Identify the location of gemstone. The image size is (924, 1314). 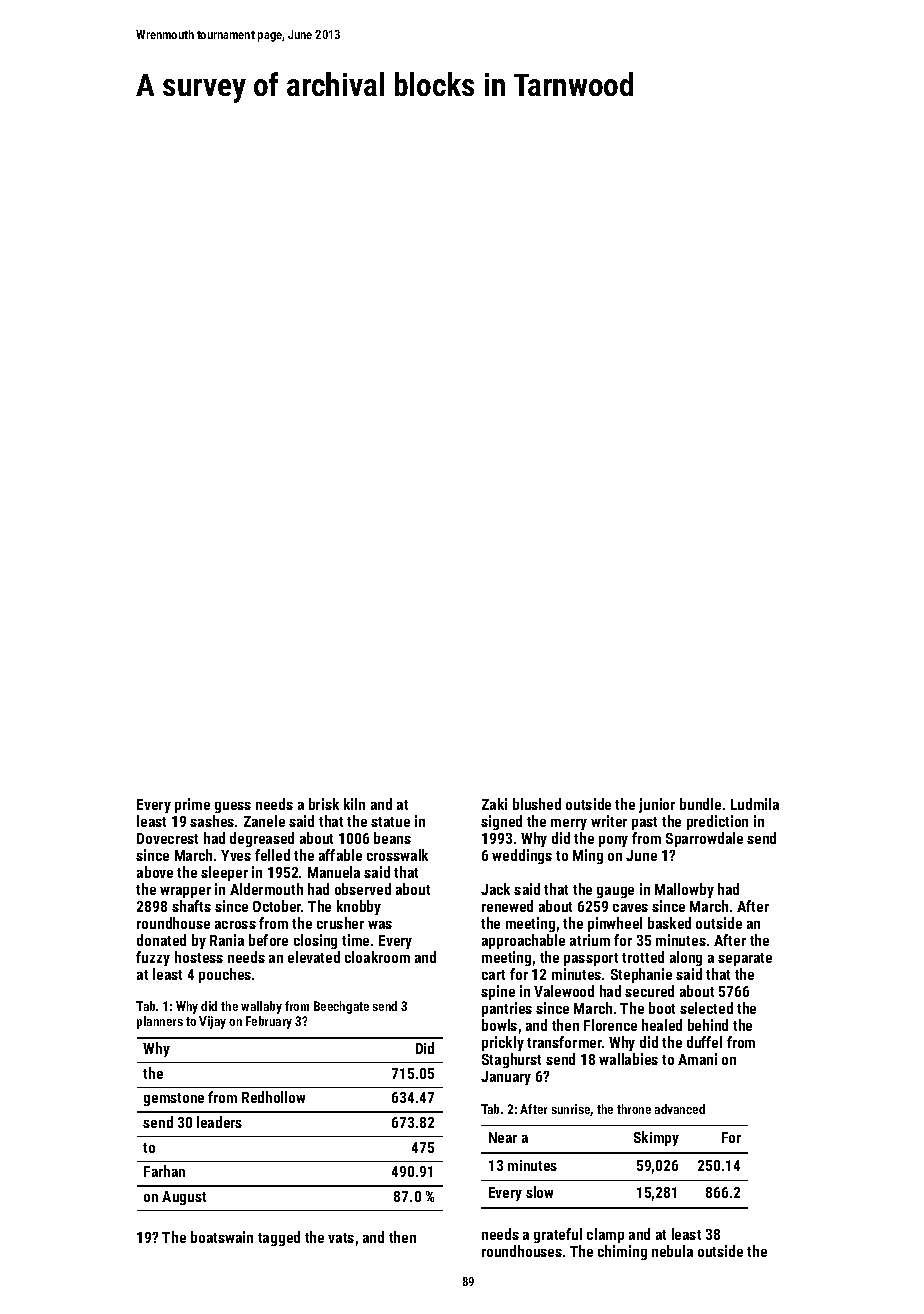
(174, 1099).
